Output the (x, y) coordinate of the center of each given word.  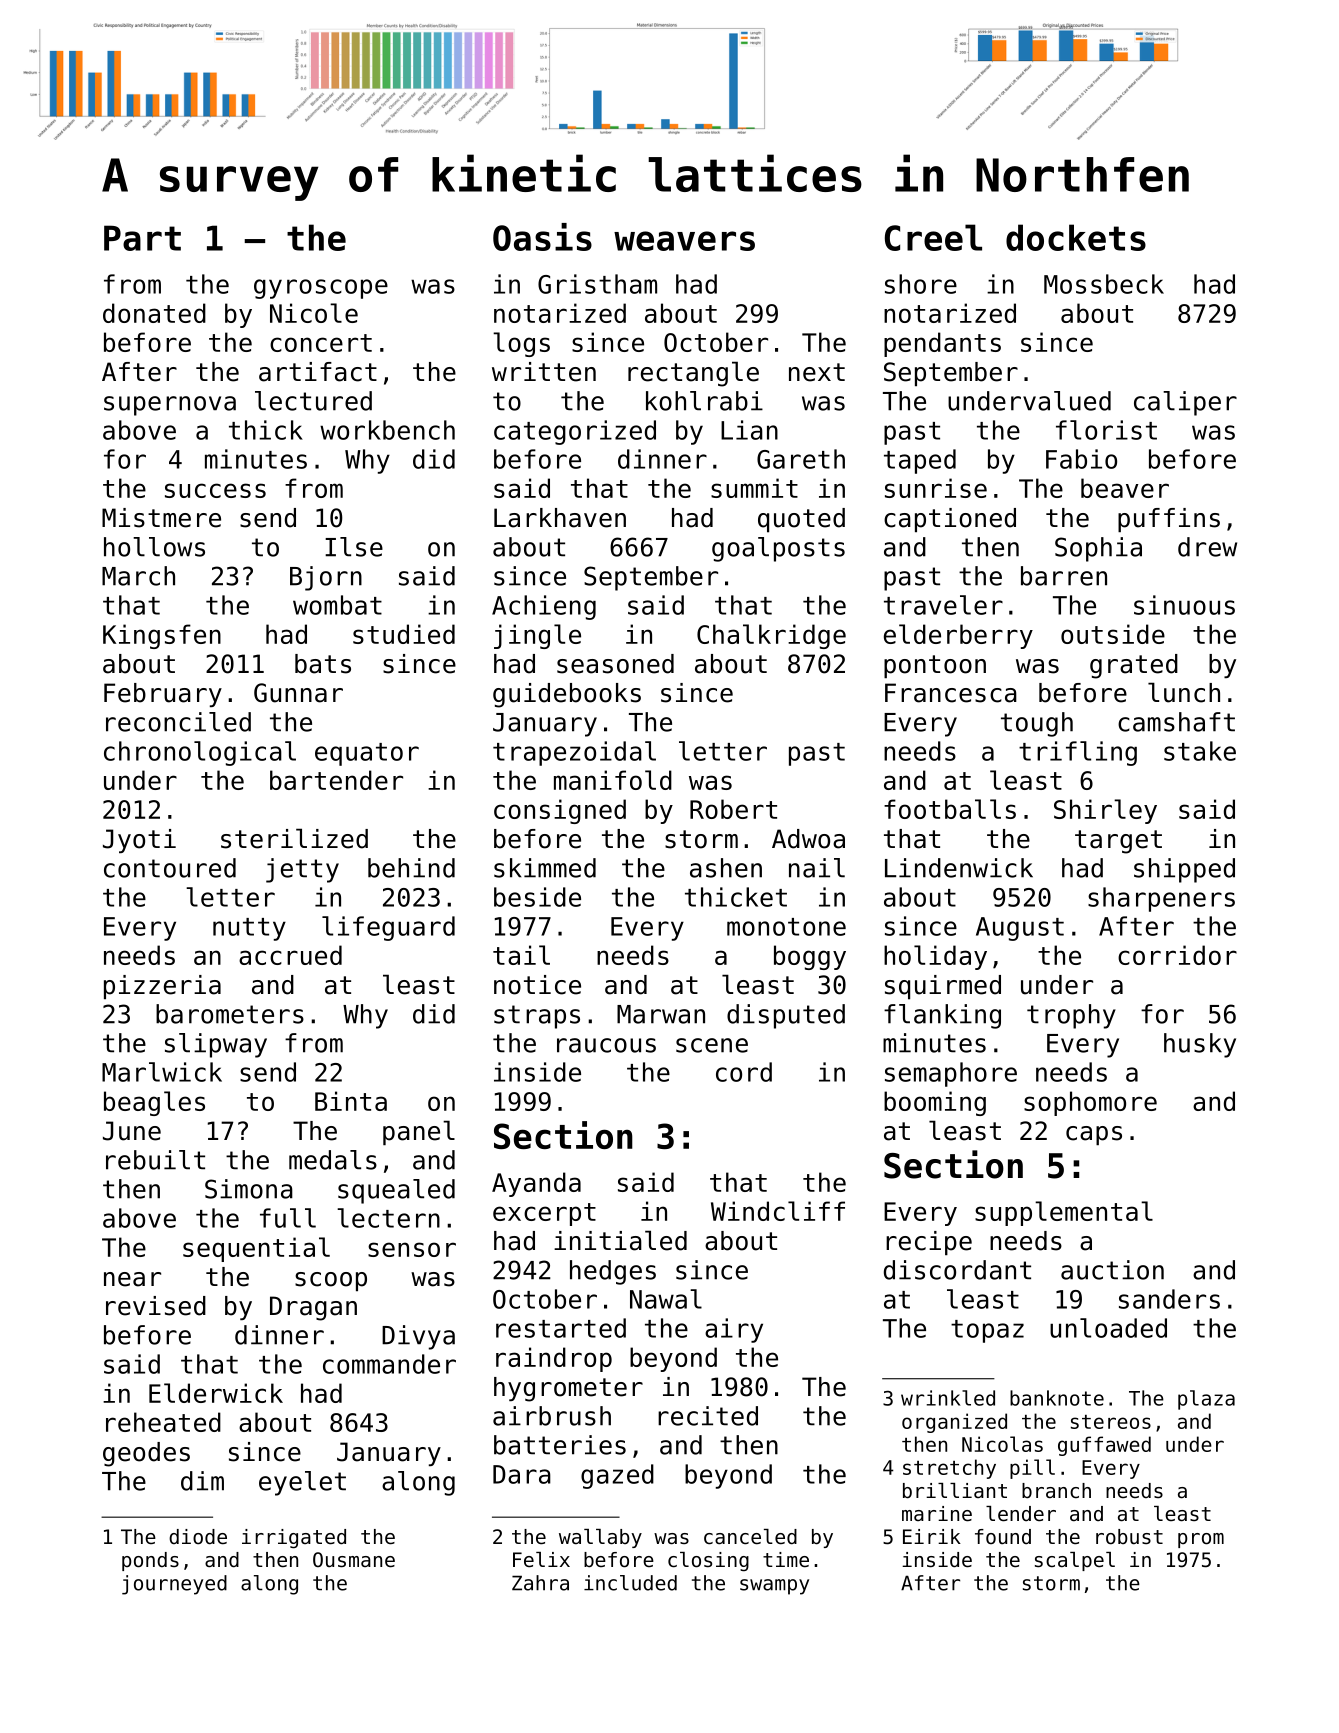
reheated (163, 1422)
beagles (154, 1103)
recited (708, 1416)
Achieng (544, 607)
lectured (313, 401)
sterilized (294, 838)
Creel (933, 237)
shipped (1184, 870)
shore (921, 284)
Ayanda (536, 1184)
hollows (154, 547)
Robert (733, 809)
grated (1134, 666)
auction (1112, 1270)
